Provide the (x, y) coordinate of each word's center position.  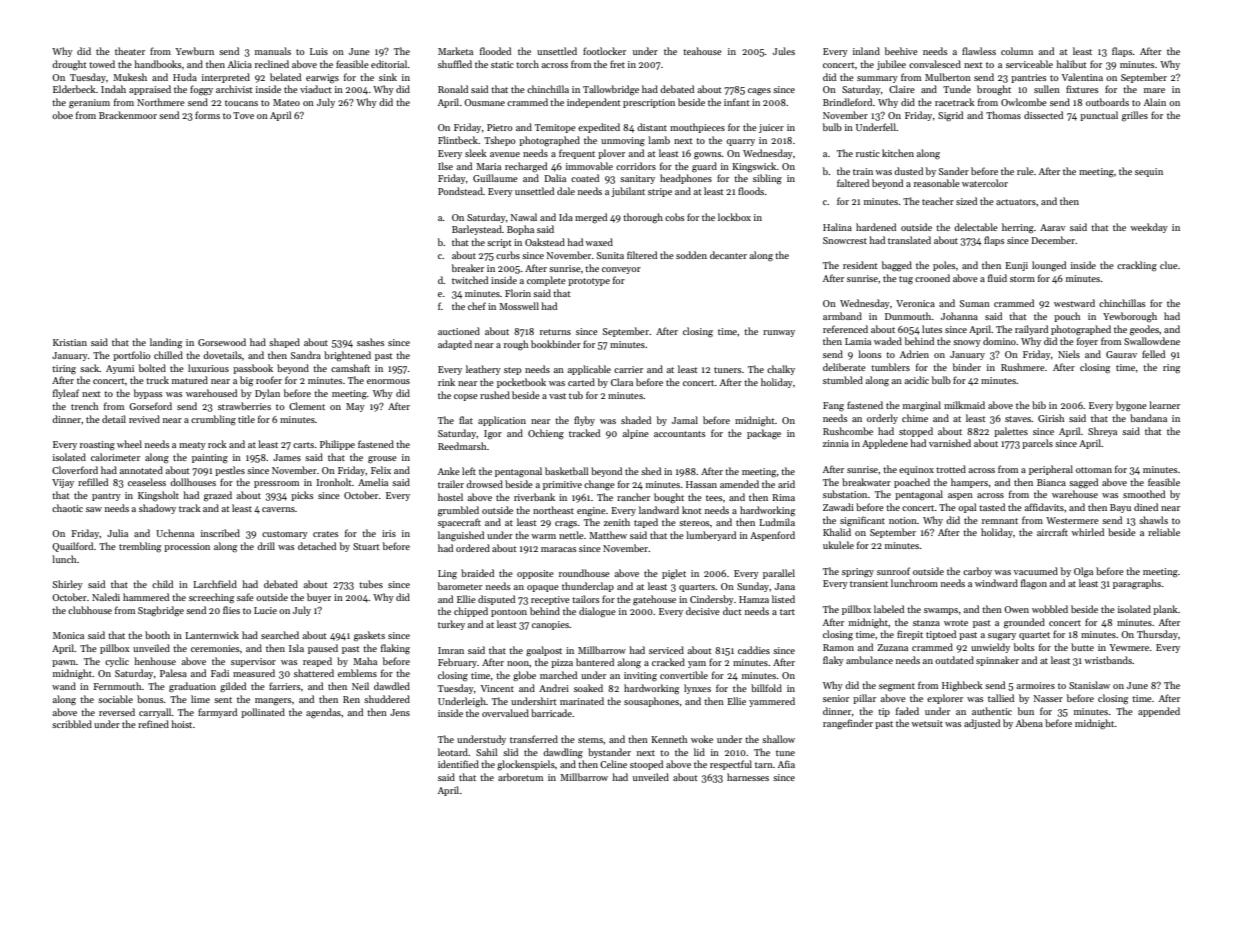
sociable (115, 699)
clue (1169, 265)
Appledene (885, 444)
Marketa (455, 51)
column (1017, 51)
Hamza (754, 599)
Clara (622, 382)
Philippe (337, 445)
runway (779, 333)
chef (477, 306)
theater (130, 51)
